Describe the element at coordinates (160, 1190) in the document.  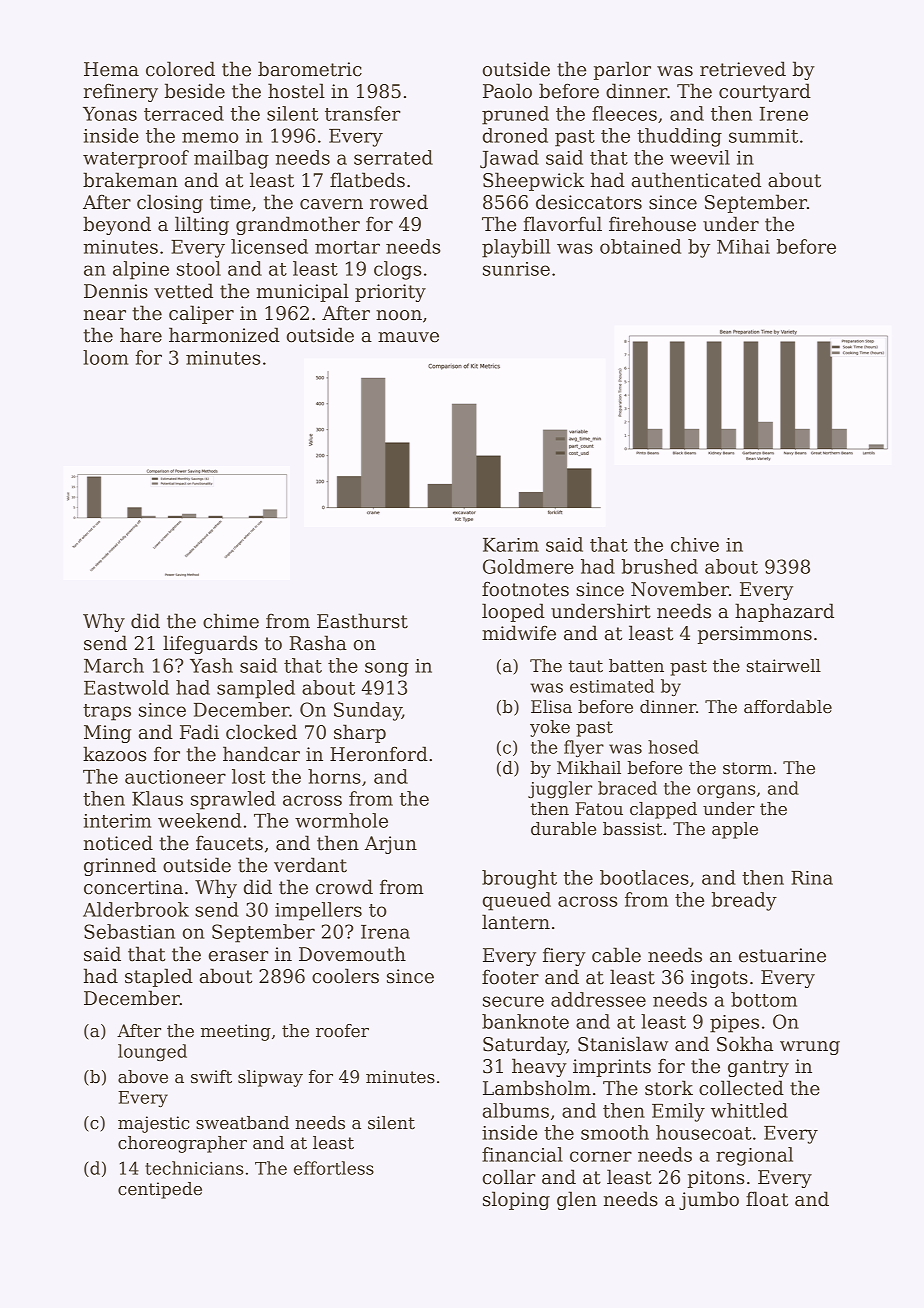
I see `centipede` at that location.
